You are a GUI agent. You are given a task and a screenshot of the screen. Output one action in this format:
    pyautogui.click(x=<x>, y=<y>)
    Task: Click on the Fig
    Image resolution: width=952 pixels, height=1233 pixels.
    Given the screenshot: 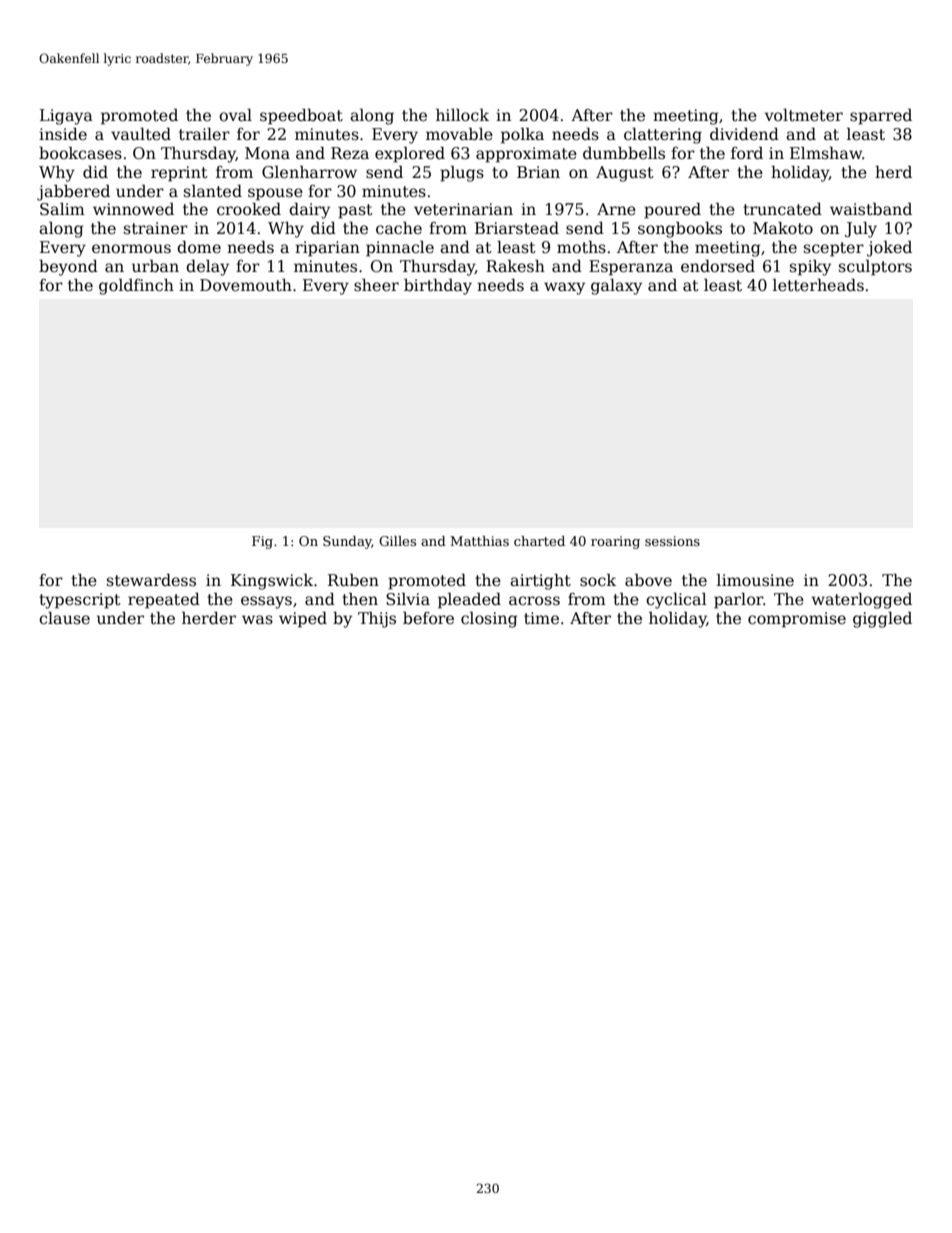 What is the action you would take?
    pyautogui.click(x=262, y=542)
